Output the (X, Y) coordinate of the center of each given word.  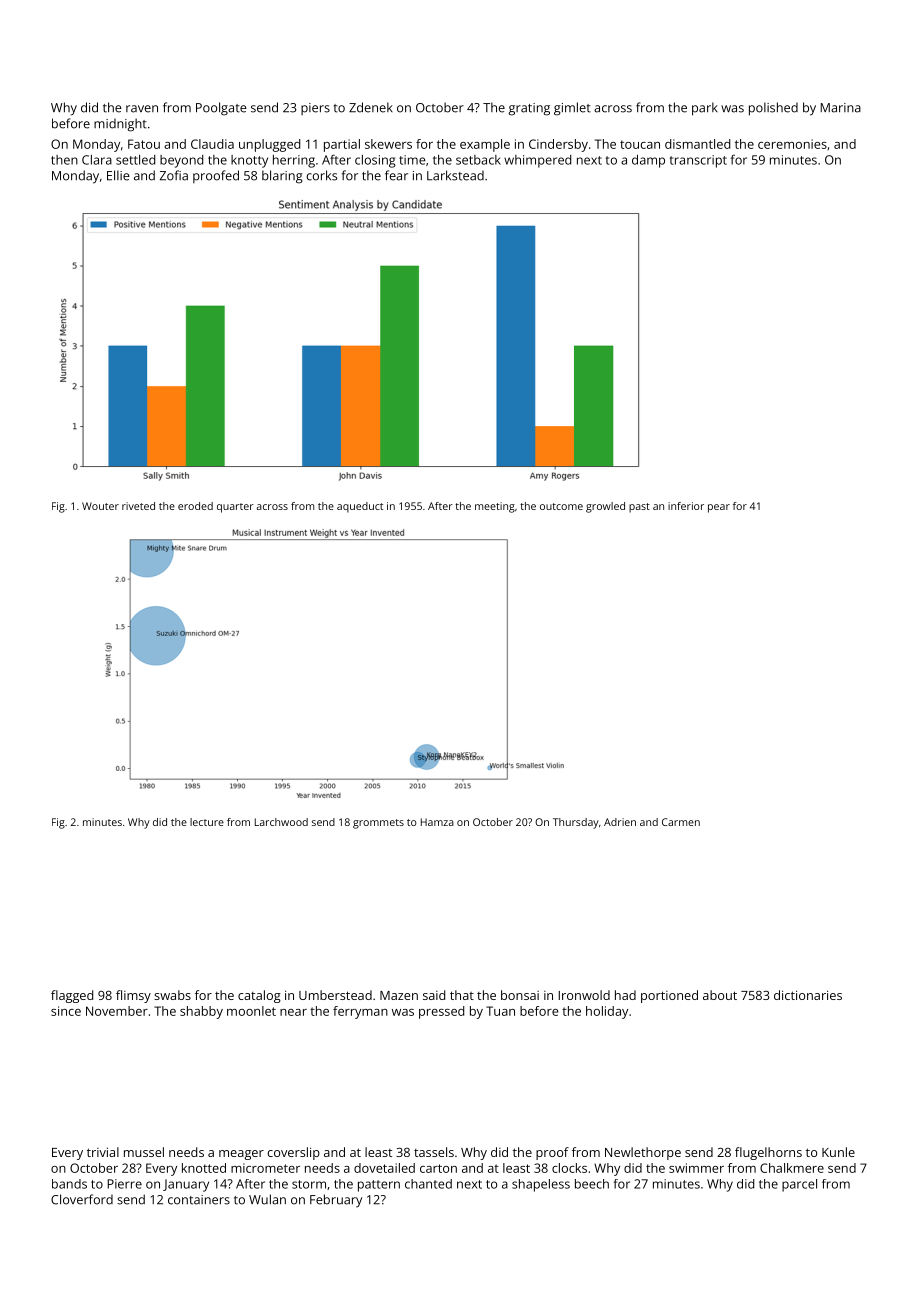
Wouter (100, 506)
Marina (840, 108)
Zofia (174, 175)
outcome (561, 506)
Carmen (681, 822)
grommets (378, 824)
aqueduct (360, 507)
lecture (207, 822)
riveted (138, 506)
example (485, 145)
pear (719, 508)
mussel (144, 1152)
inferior (686, 506)
